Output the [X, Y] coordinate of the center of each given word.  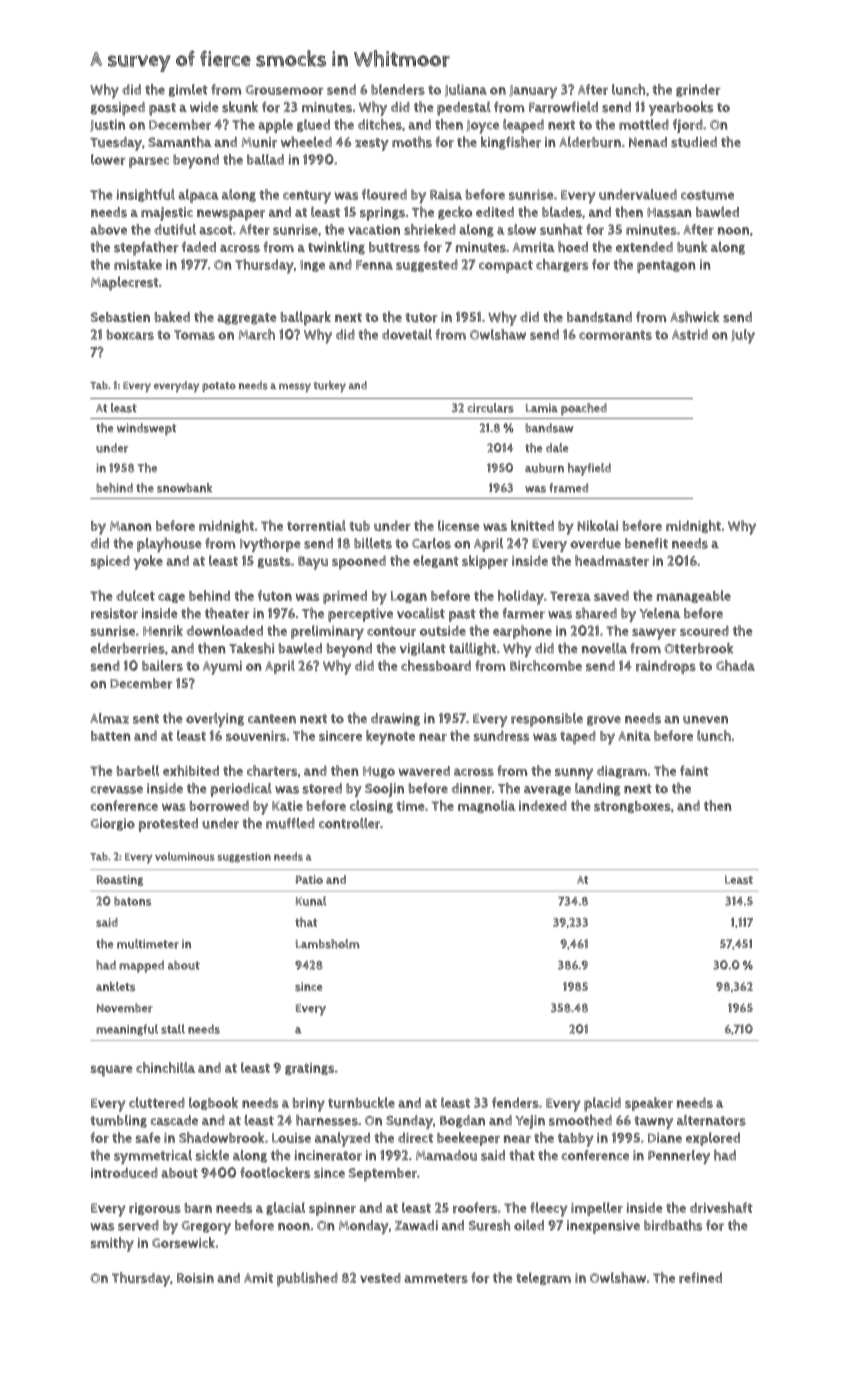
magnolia [486, 806]
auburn [544, 468]
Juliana [466, 90]
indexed [543, 805]
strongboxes [632, 807]
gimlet [188, 90]
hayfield [589, 469]
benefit [646, 543]
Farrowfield [563, 107]
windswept [146, 429]
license [459, 525]
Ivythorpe [270, 545]
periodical [241, 790]
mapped [141, 967]
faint [694, 770]
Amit [258, 1278]
